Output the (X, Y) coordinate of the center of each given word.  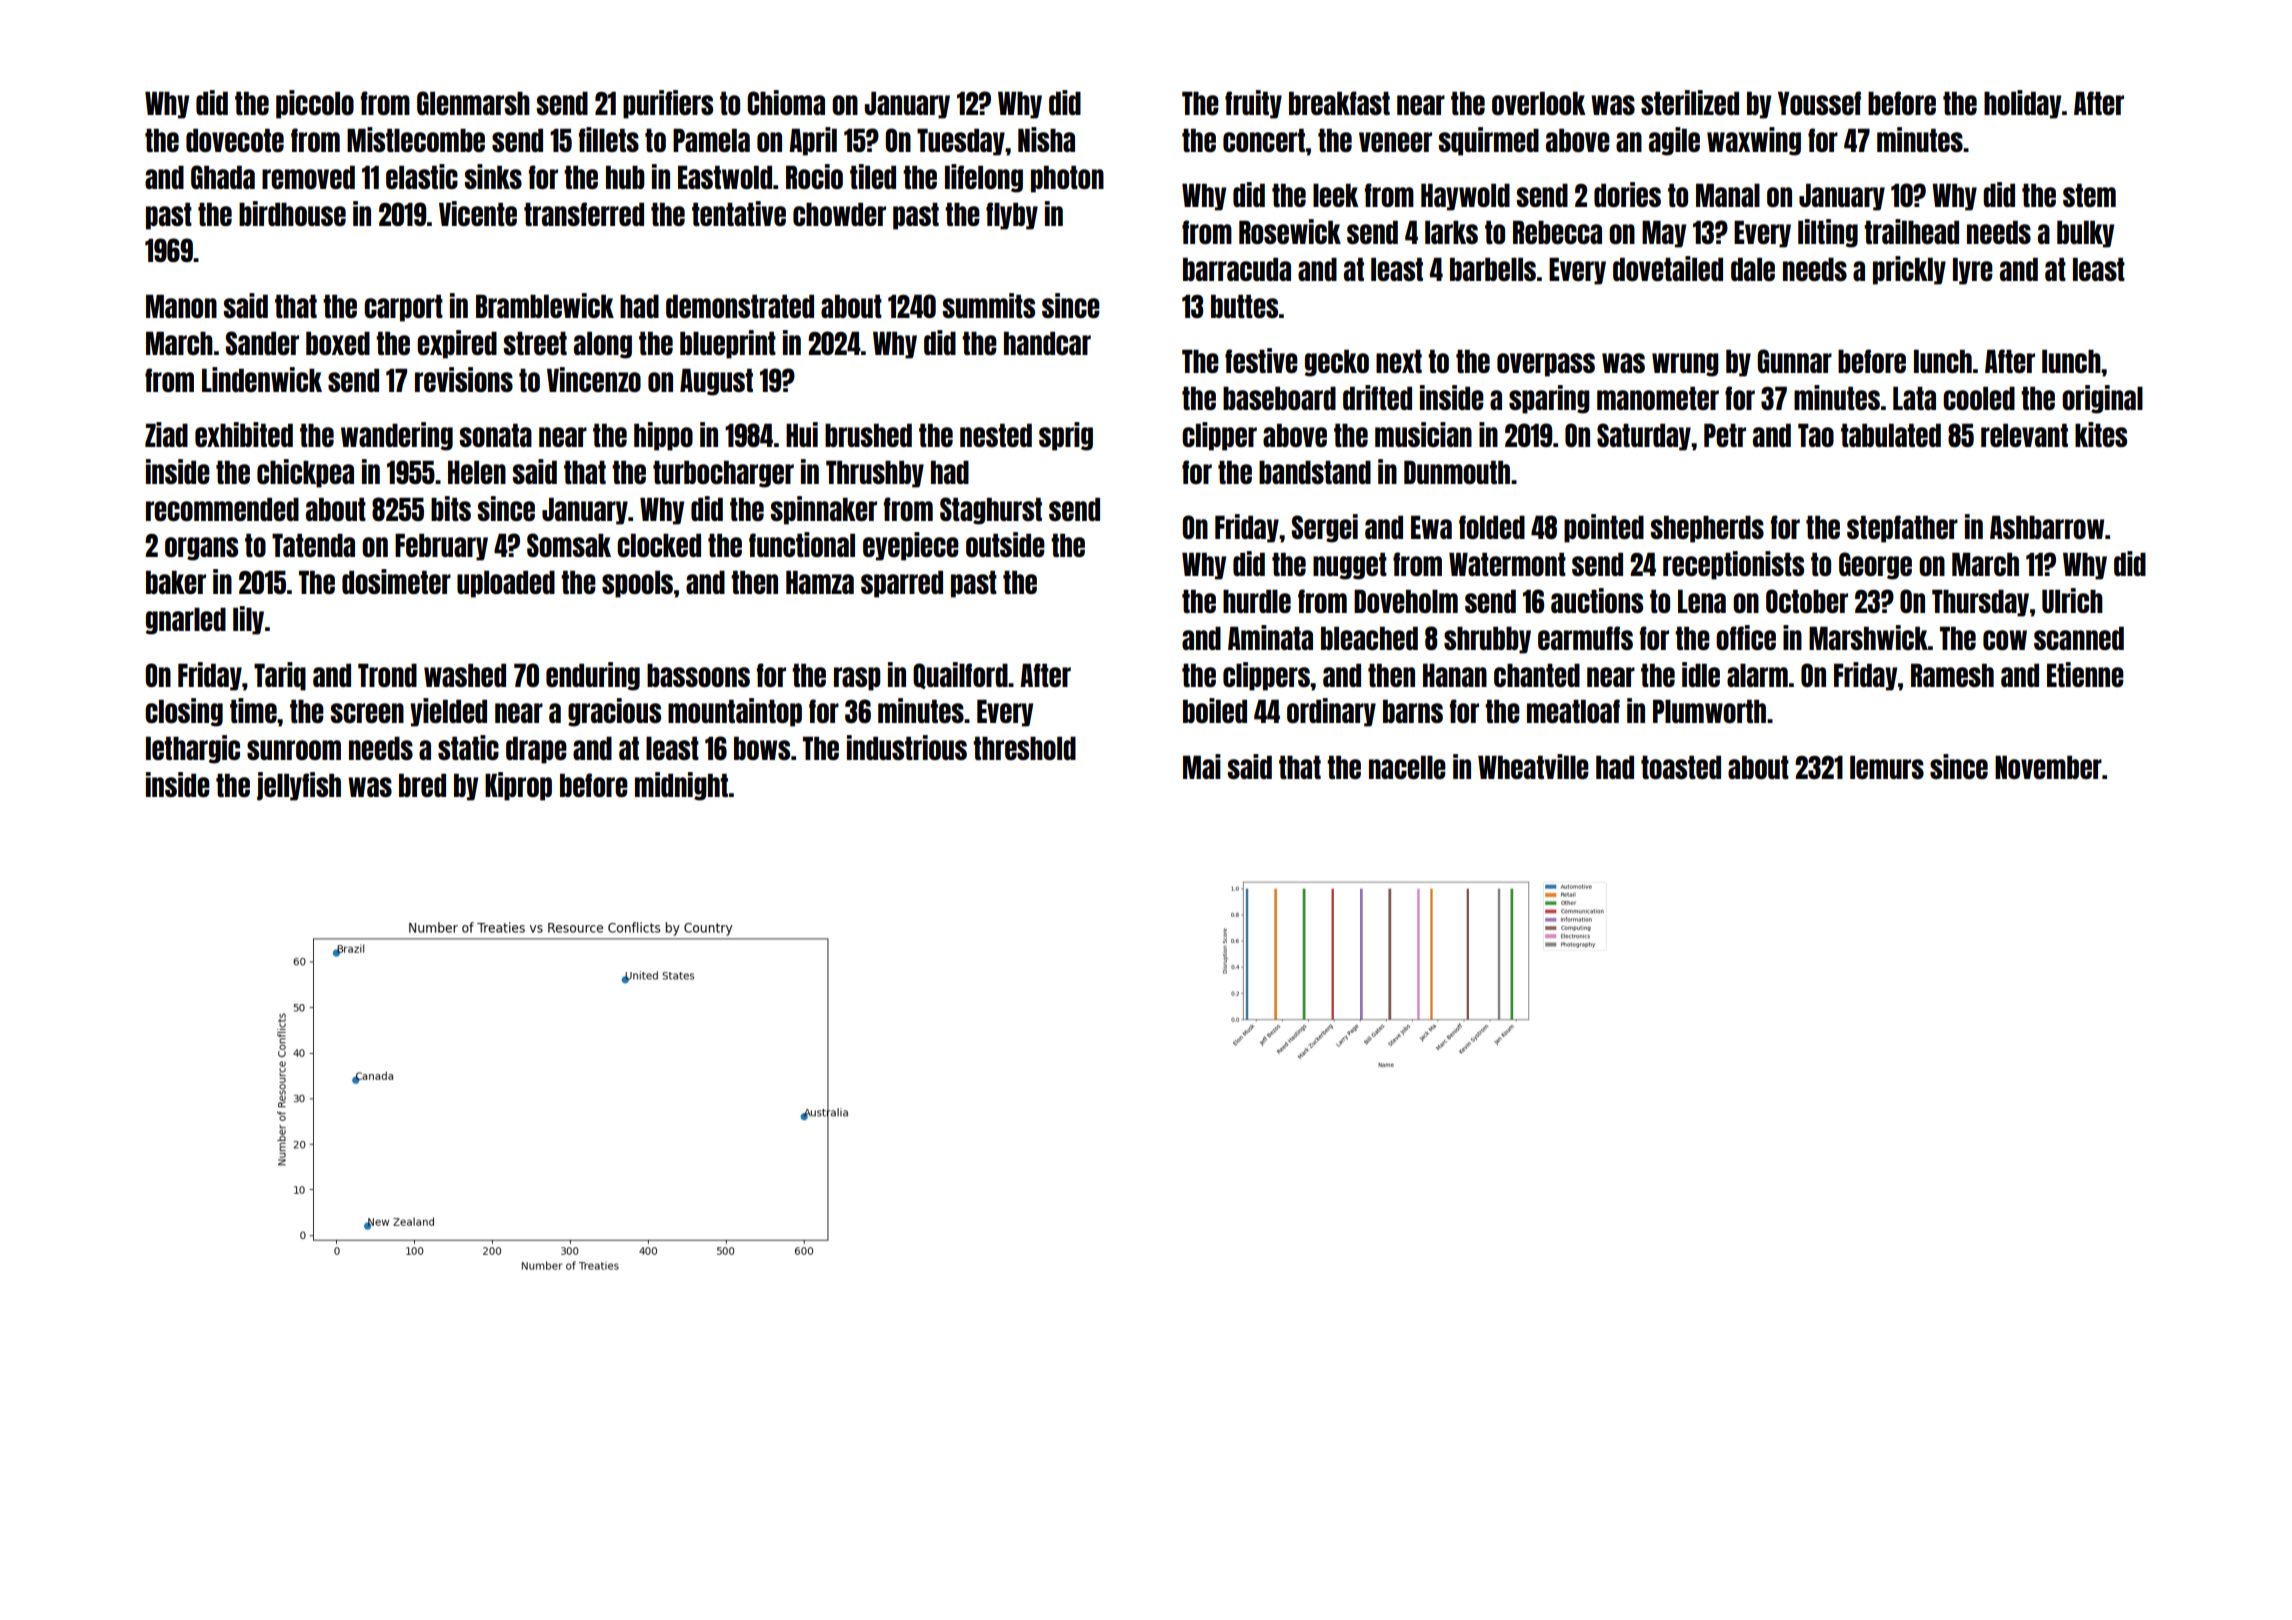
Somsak (569, 545)
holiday (2022, 104)
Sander (262, 343)
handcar (1047, 343)
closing (184, 712)
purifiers (668, 104)
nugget (1350, 566)
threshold (1024, 748)
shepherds (1707, 529)
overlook (1539, 103)
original (2102, 399)
